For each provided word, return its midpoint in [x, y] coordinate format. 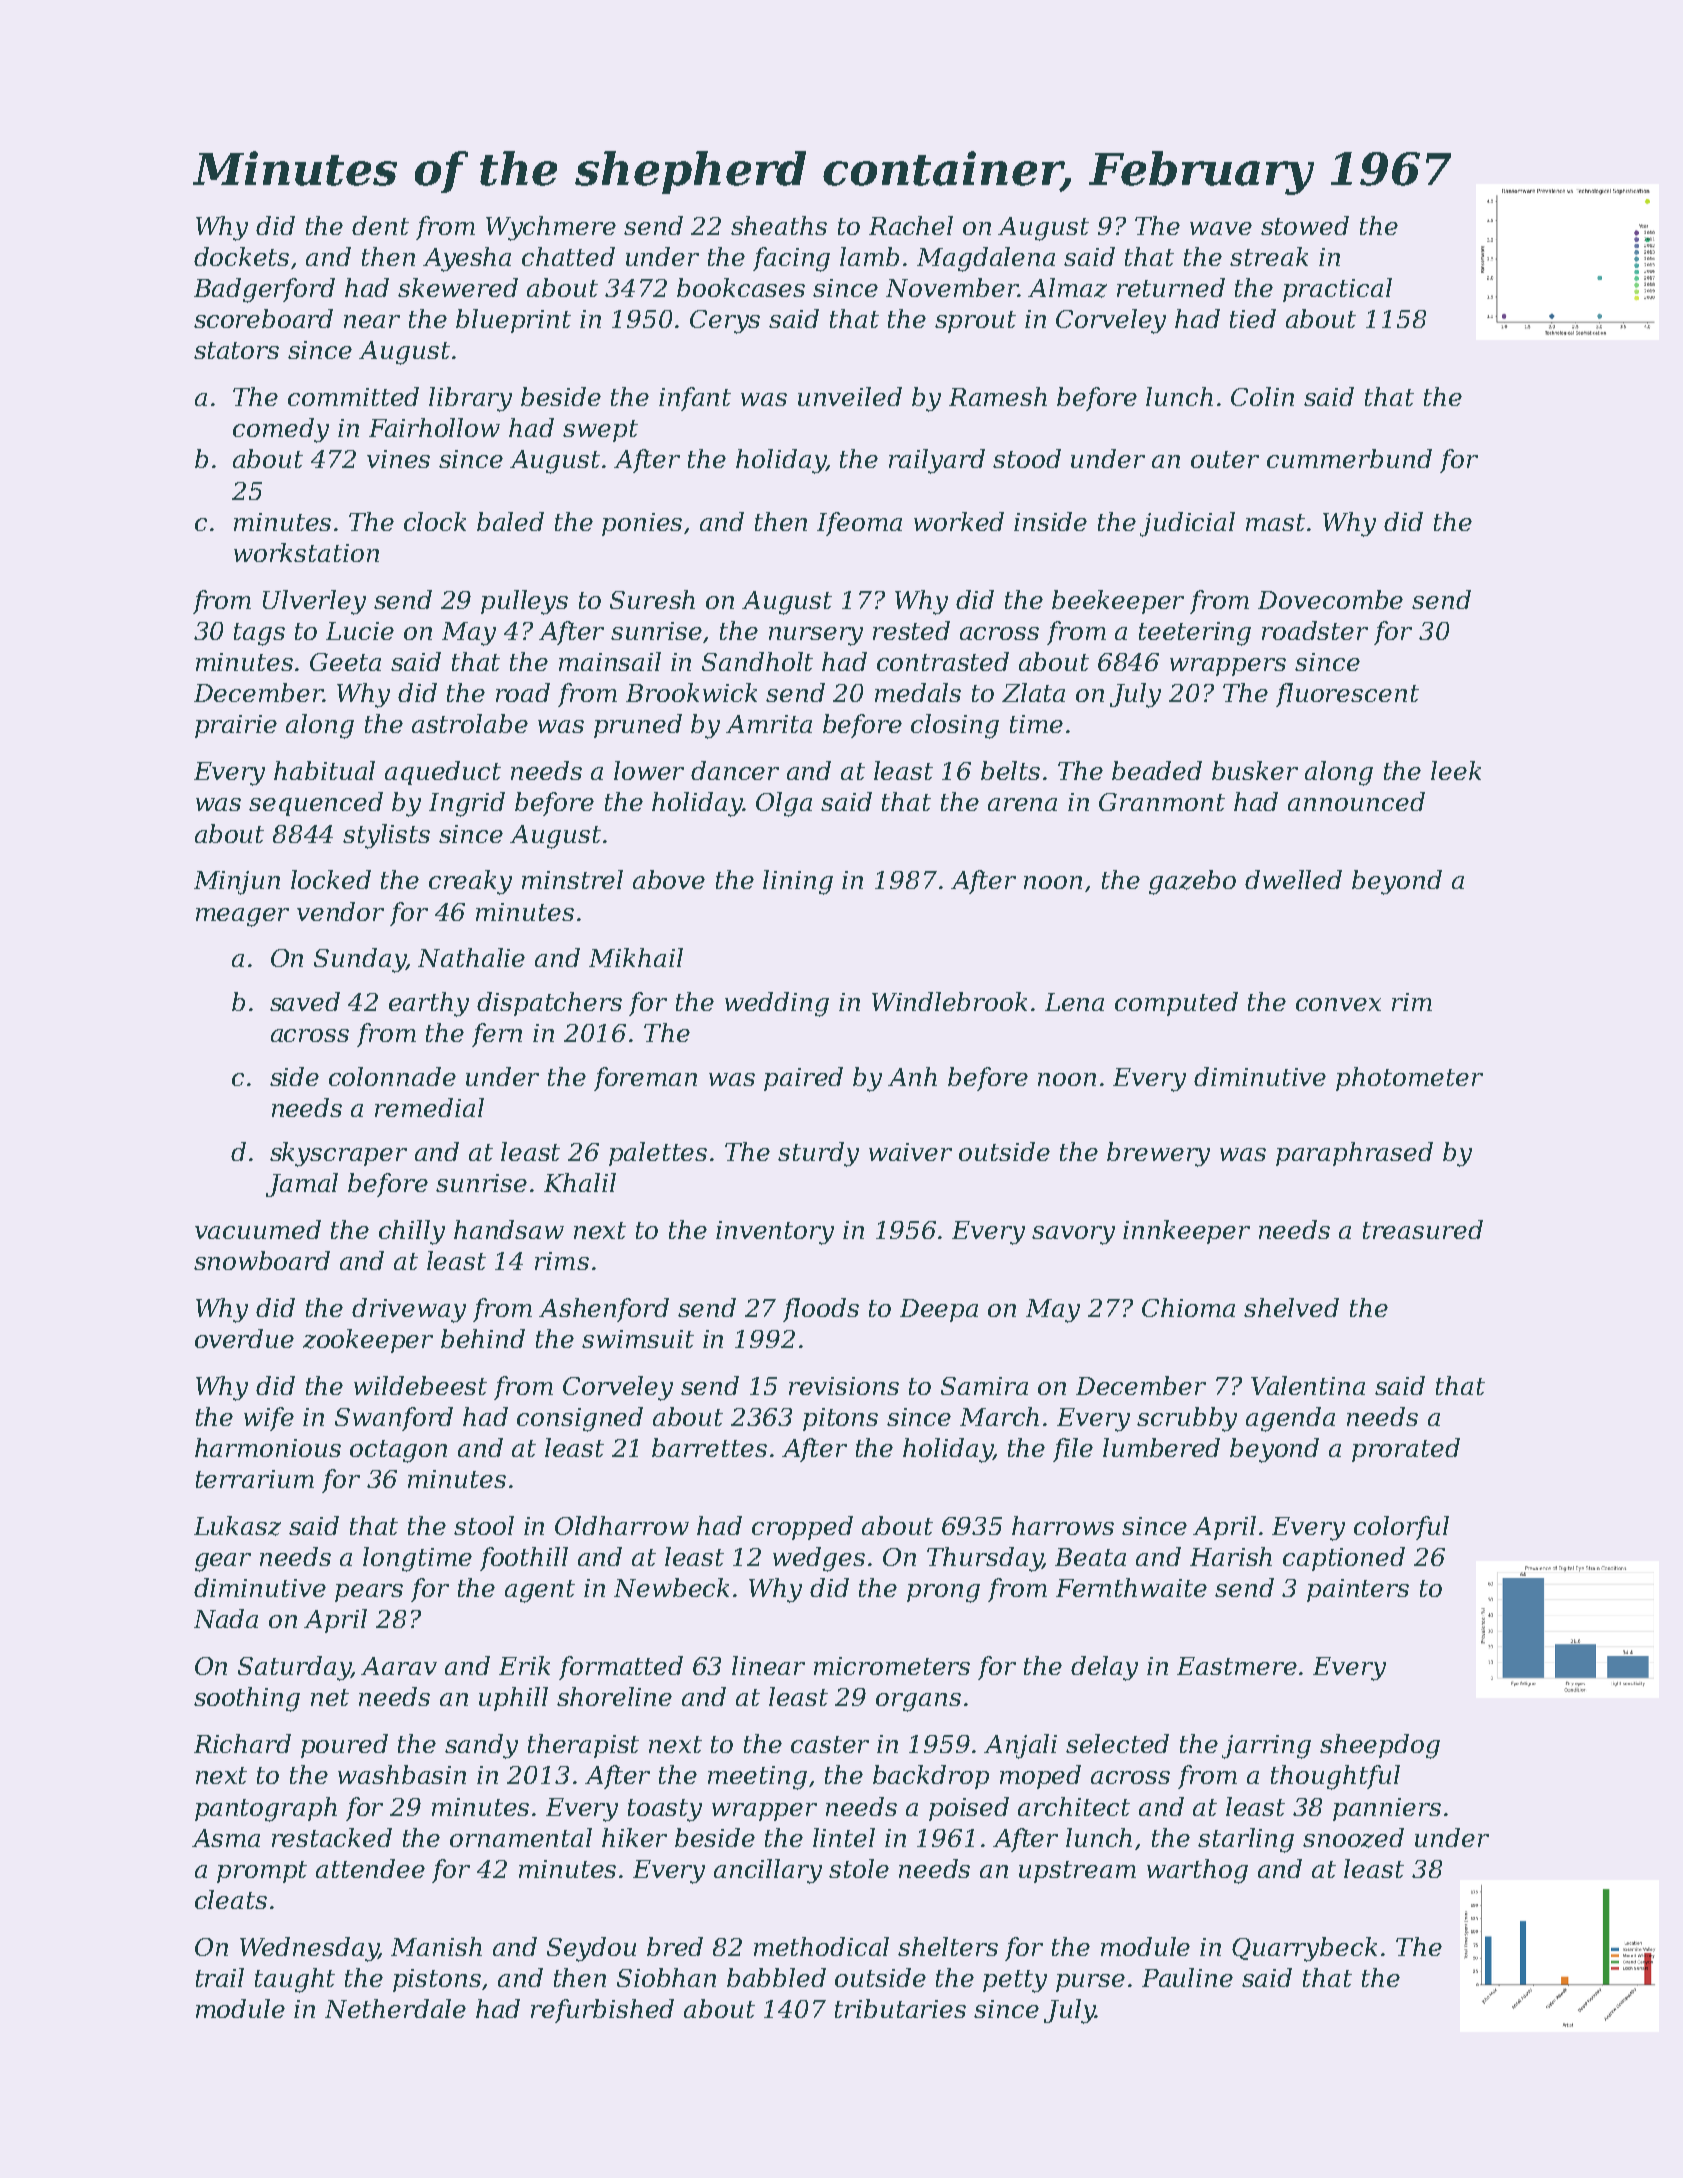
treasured [1423, 1229]
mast [1275, 522]
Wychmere [551, 228]
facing [791, 259]
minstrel [572, 879]
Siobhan [666, 1977]
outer [1225, 459]
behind [483, 1338]
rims [562, 1261]
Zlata [1033, 692]
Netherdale [395, 2008]
